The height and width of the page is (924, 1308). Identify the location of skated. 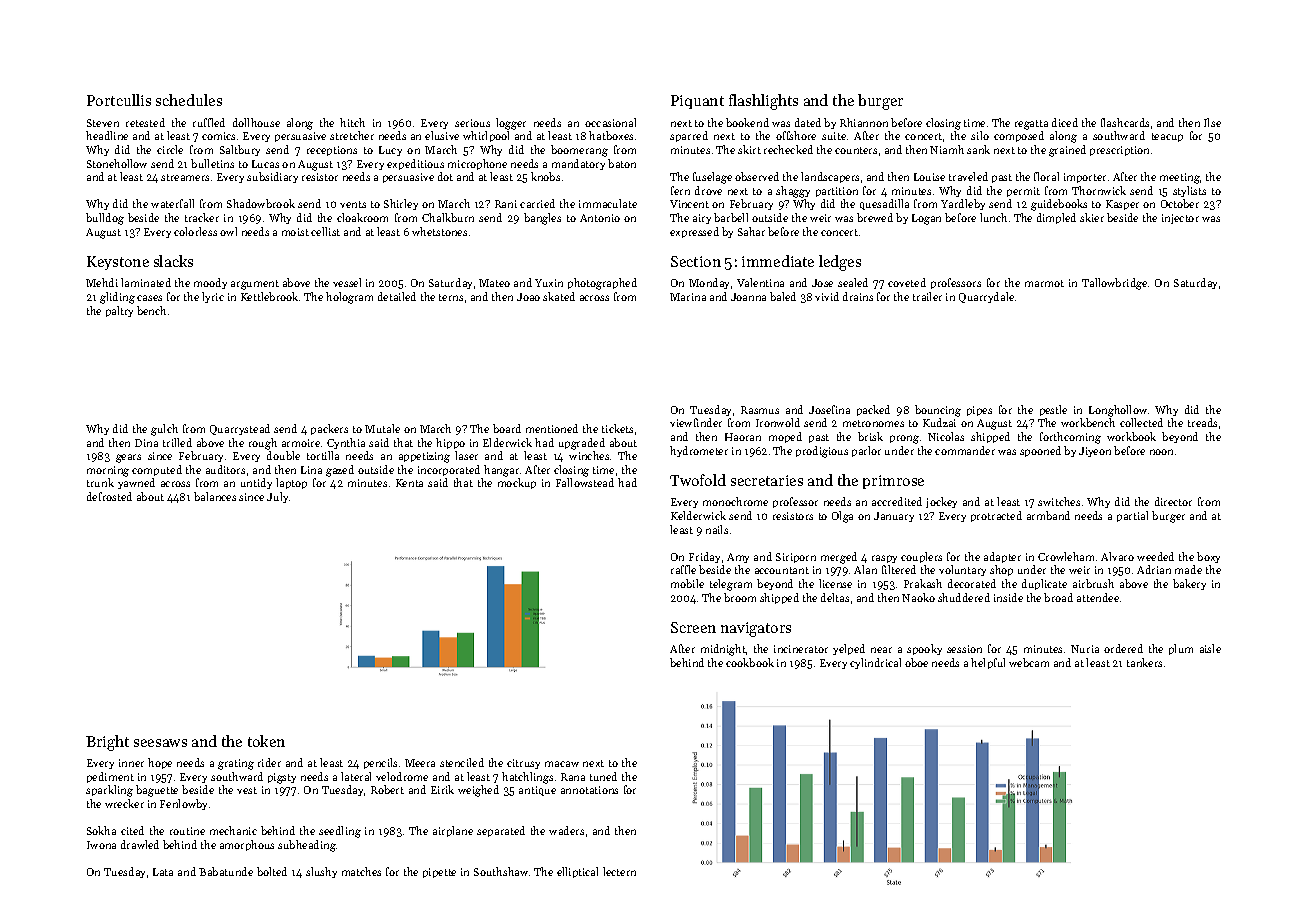
(559, 296).
